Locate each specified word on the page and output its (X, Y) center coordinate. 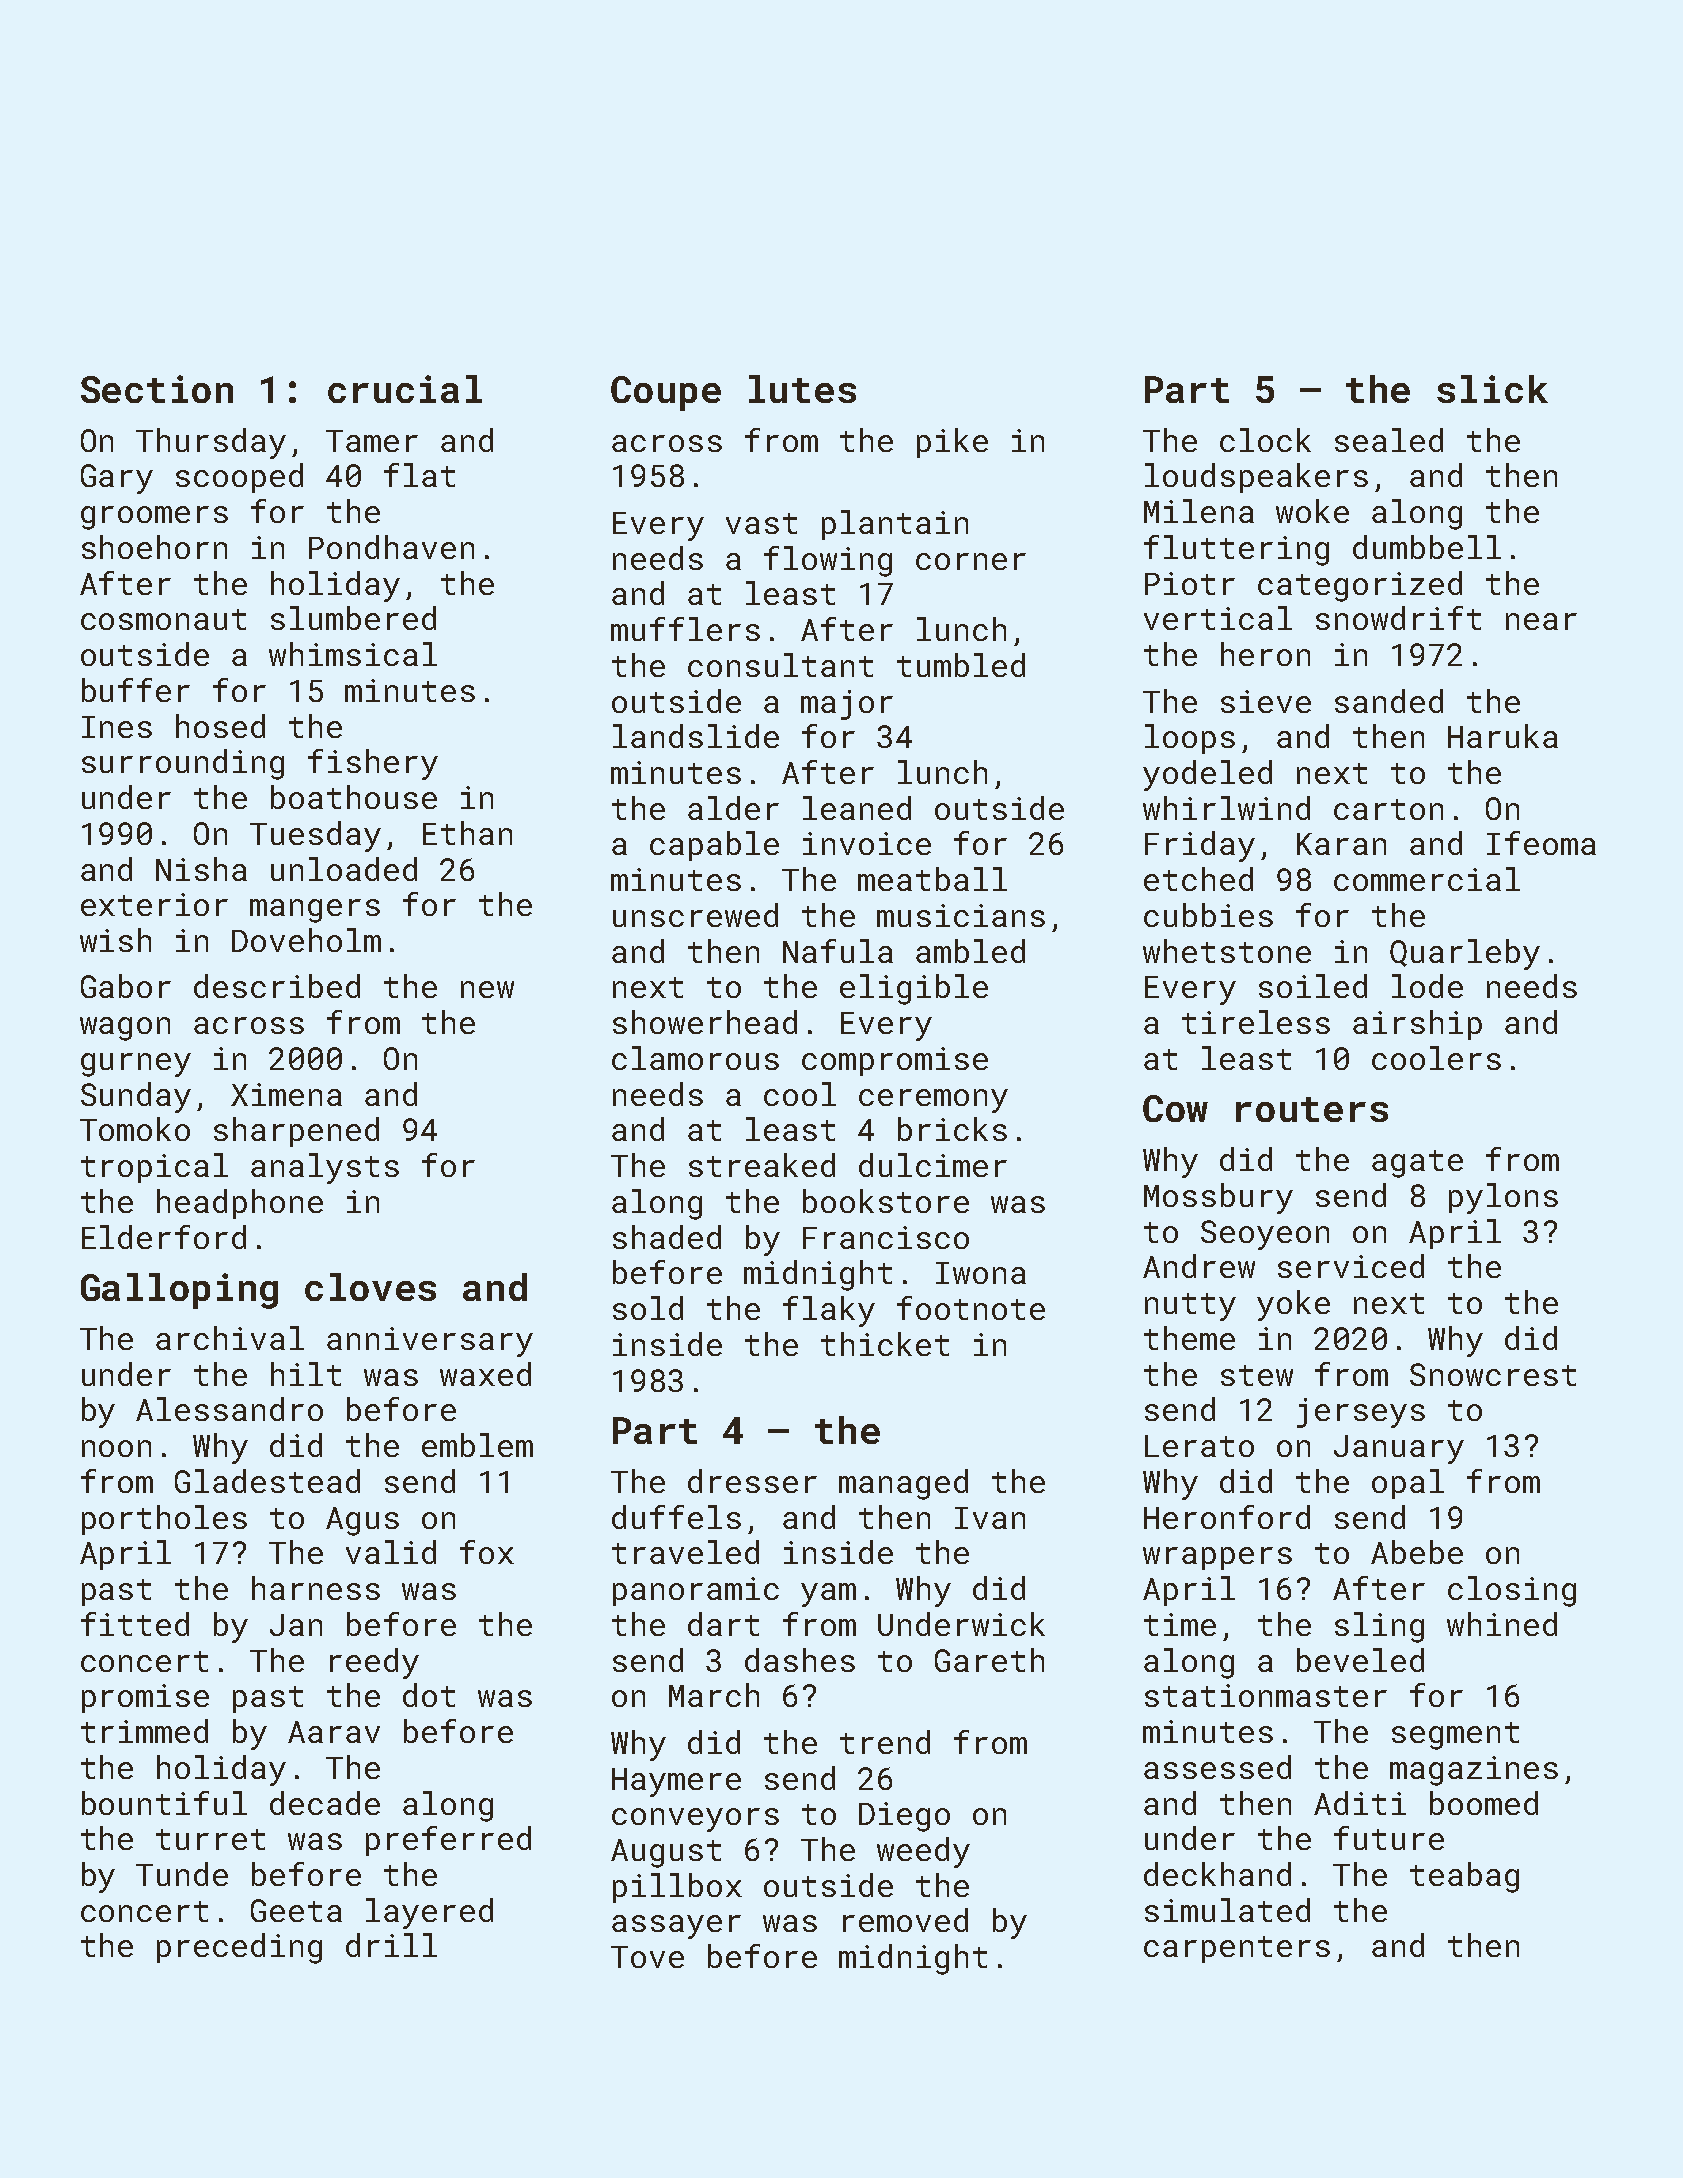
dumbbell (1427, 547)
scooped (239, 478)
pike (952, 443)
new (487, 989)
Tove (647, 1957)
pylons (1503, 1198)
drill (391, 1945)
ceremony (933, 1101)
